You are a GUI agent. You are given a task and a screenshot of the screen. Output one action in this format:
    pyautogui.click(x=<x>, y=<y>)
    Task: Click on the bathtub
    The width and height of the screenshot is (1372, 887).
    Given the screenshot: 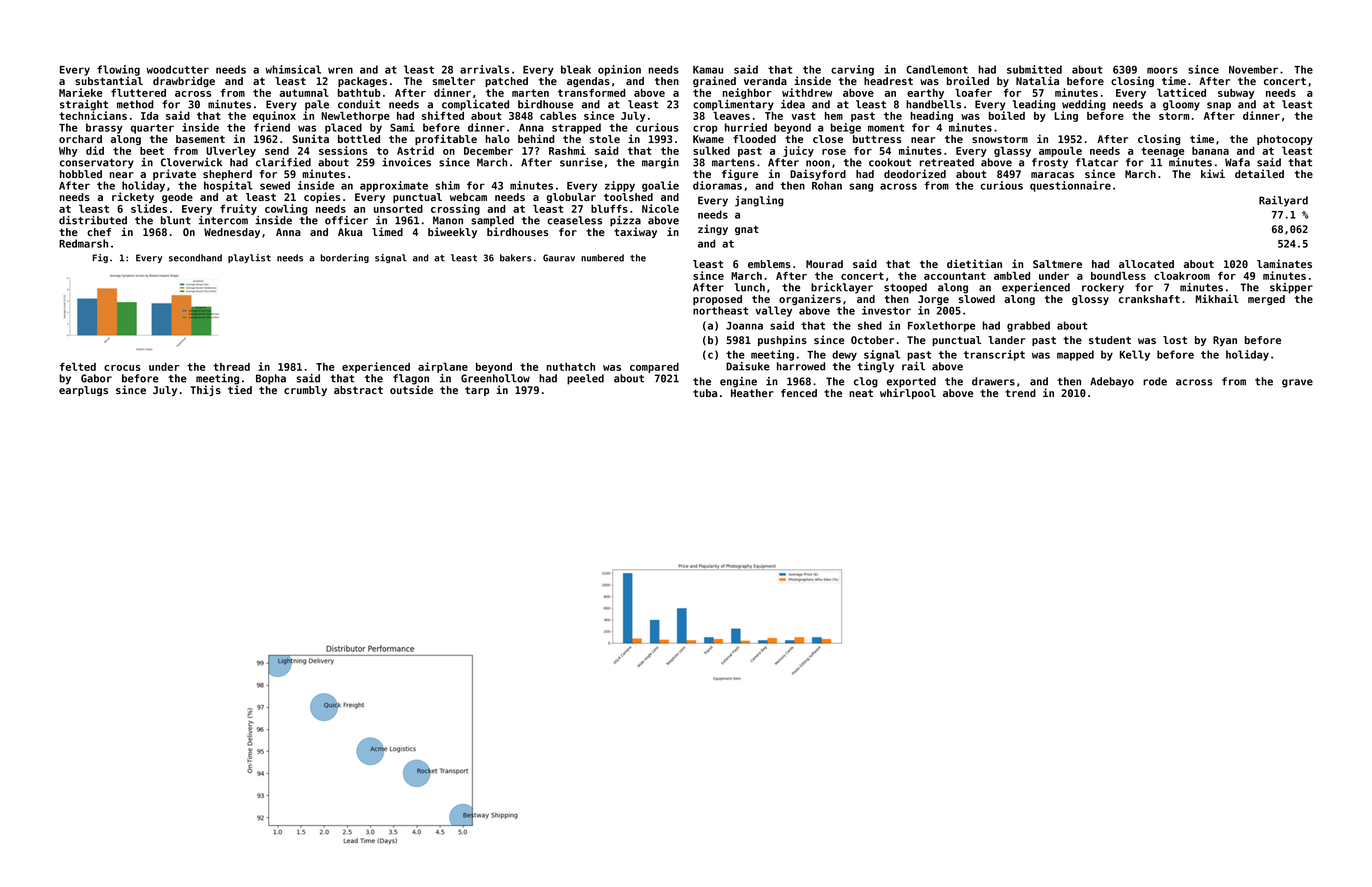 What is the action you would take?
    pyautogui.click(x=359, y=93)
